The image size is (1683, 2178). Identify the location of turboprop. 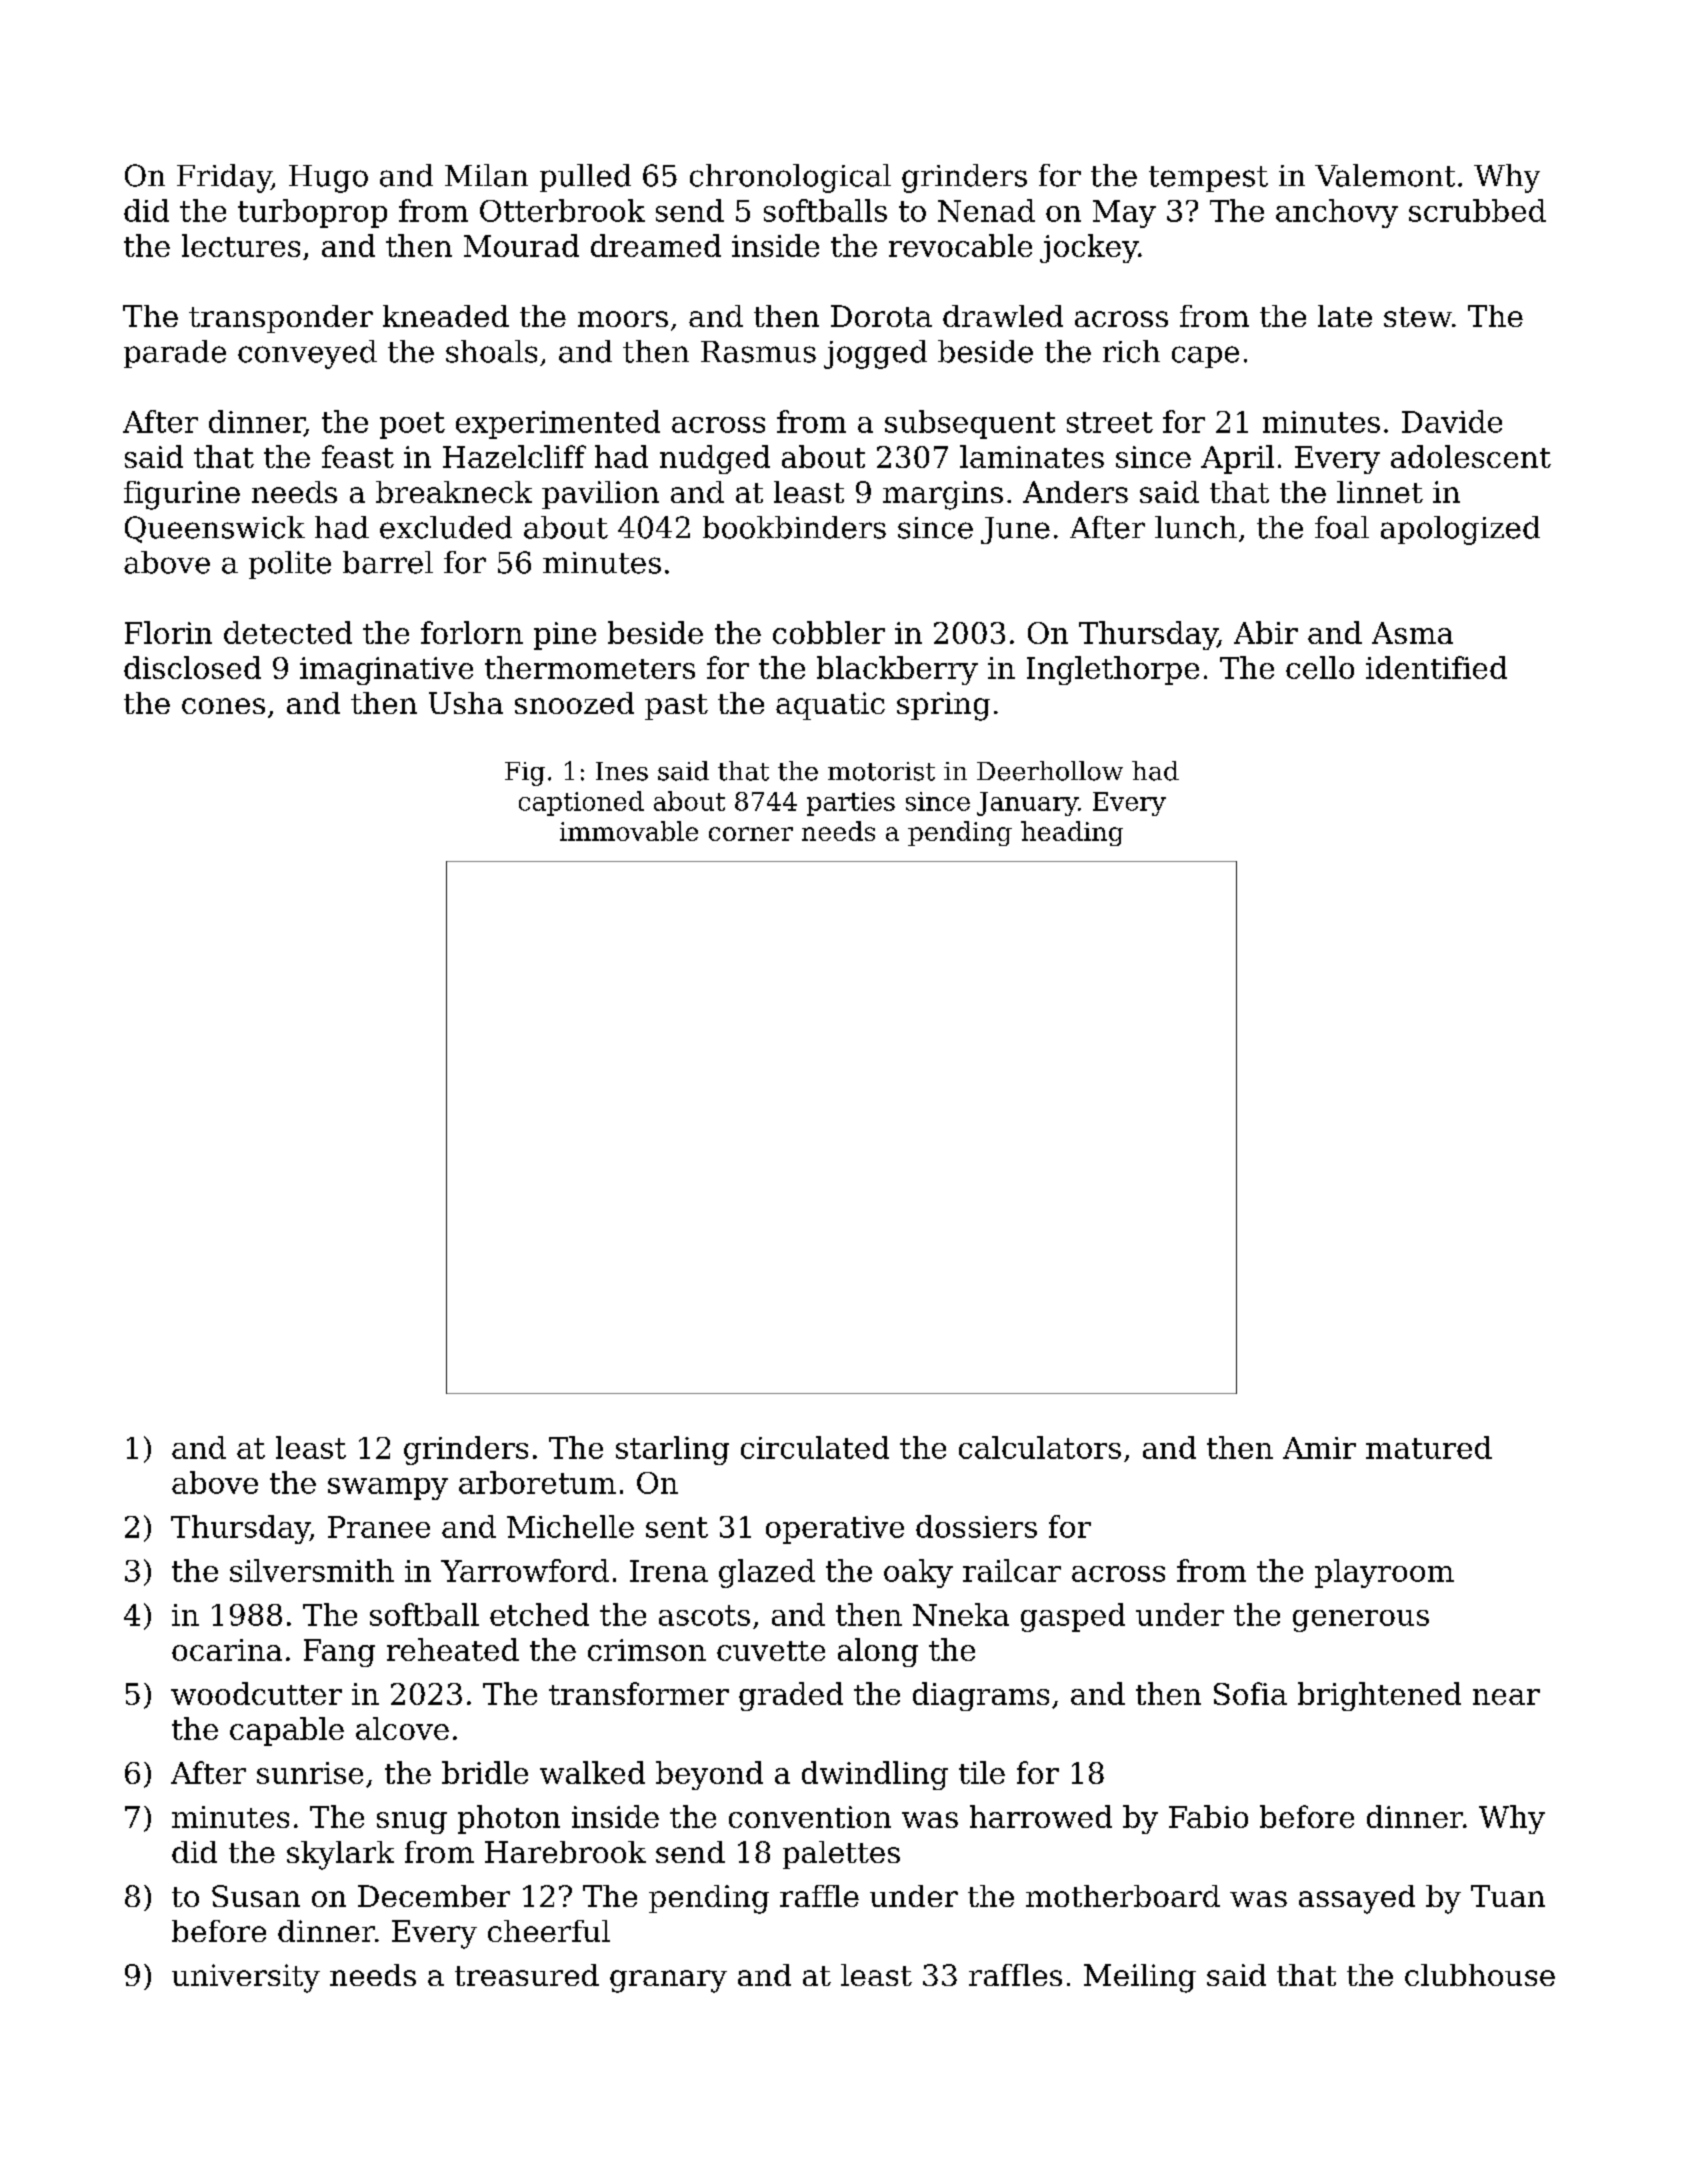
(312, 213).
